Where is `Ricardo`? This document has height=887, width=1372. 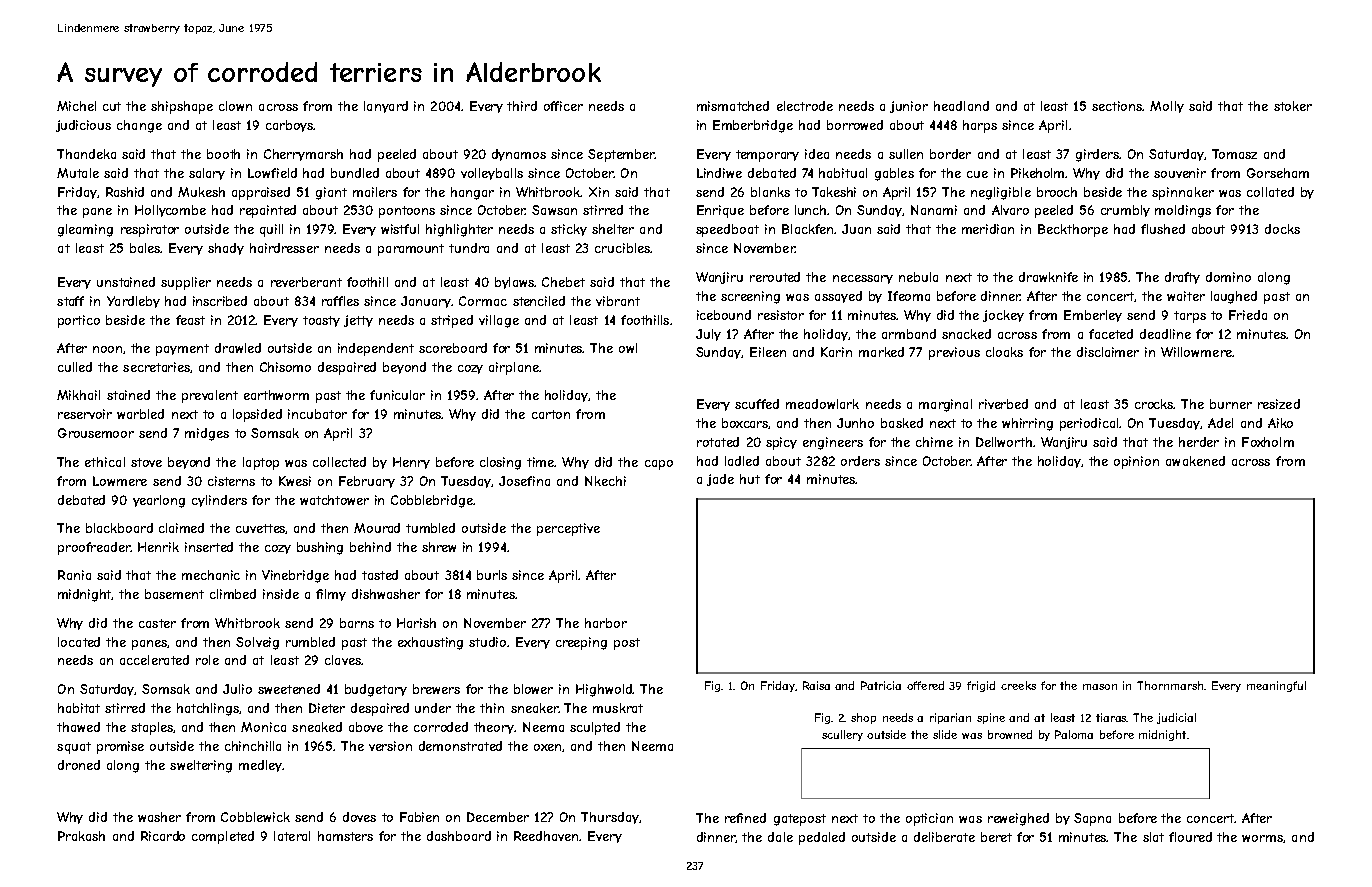
Ricardo is located at coordinates (163, 836).
